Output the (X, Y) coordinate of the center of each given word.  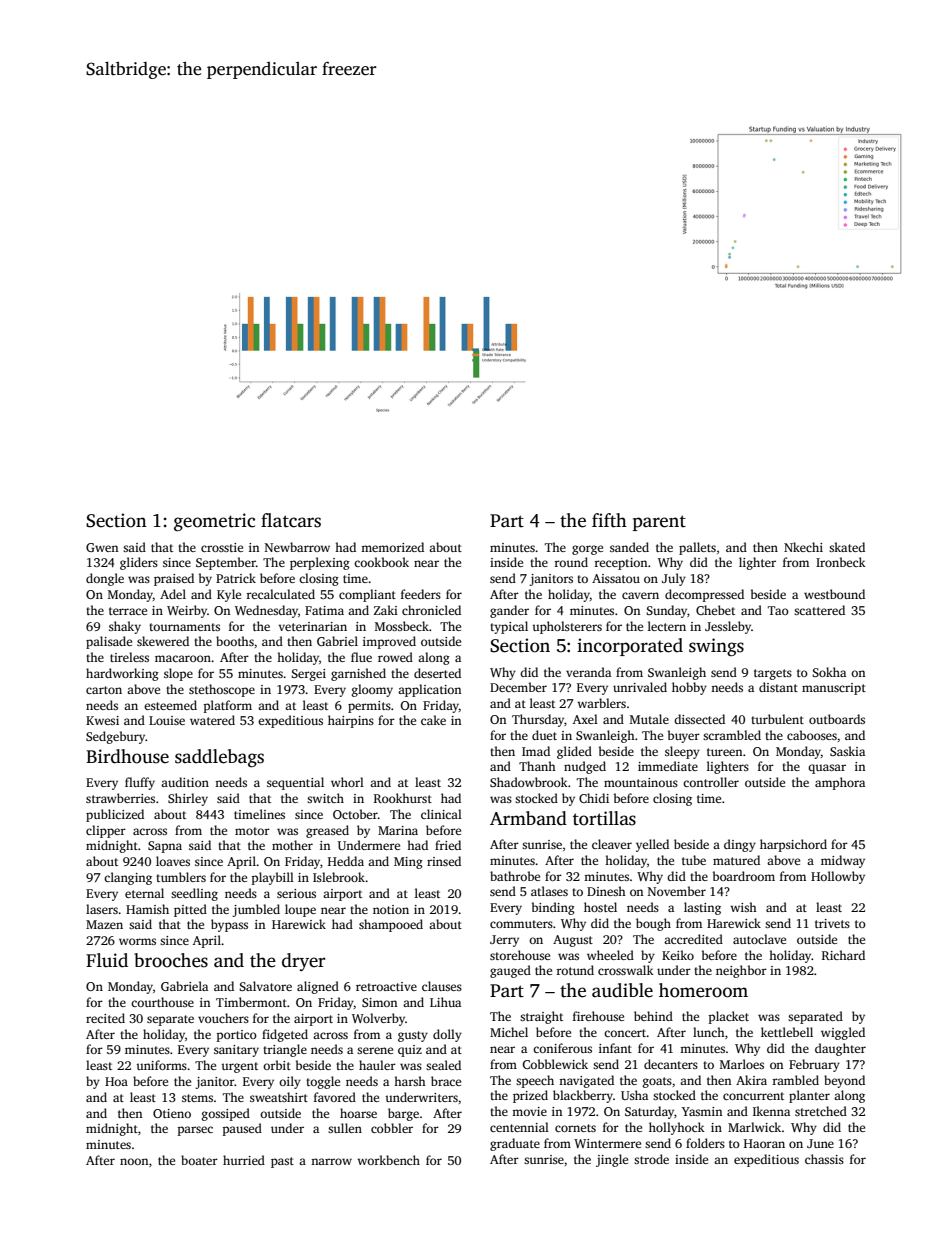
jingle (612, 1160)
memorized (392, 547)
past (282, 1162)
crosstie (222, 547)
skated (847, 547)
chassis (824, 1159)
